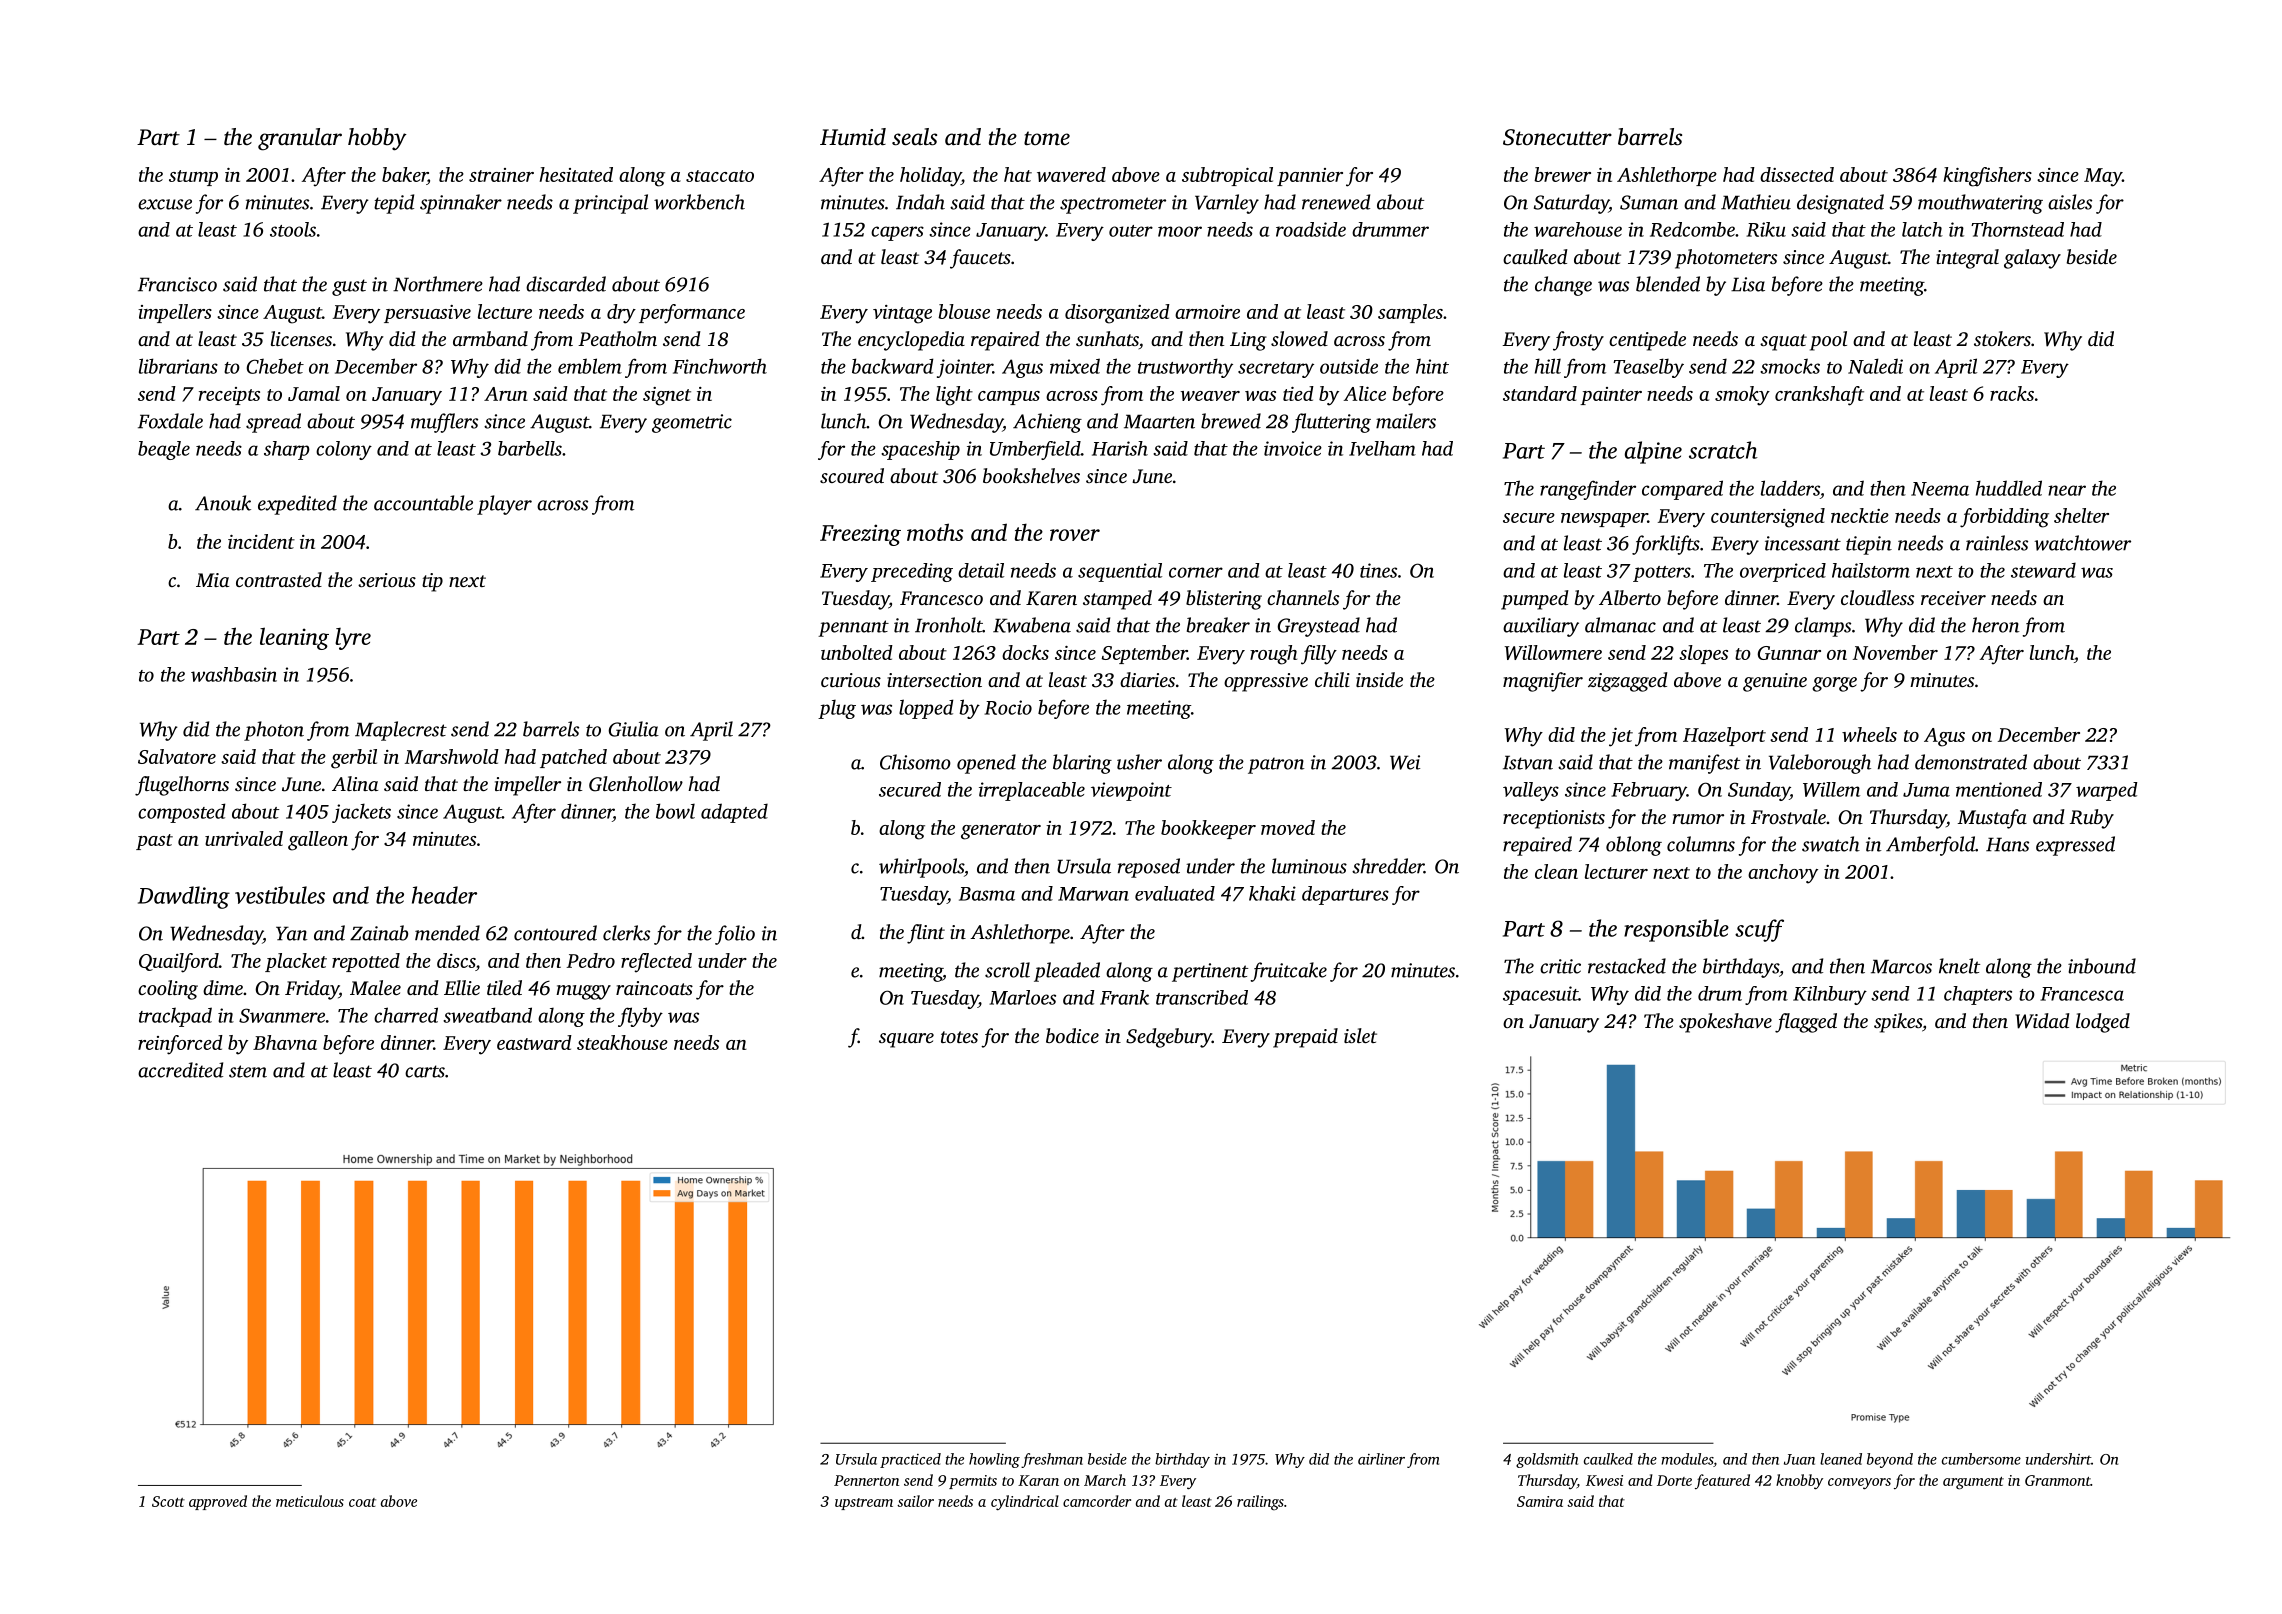  Describe the element at coordinates (2103, 1023) in the image. I see `lodged` at that location.
